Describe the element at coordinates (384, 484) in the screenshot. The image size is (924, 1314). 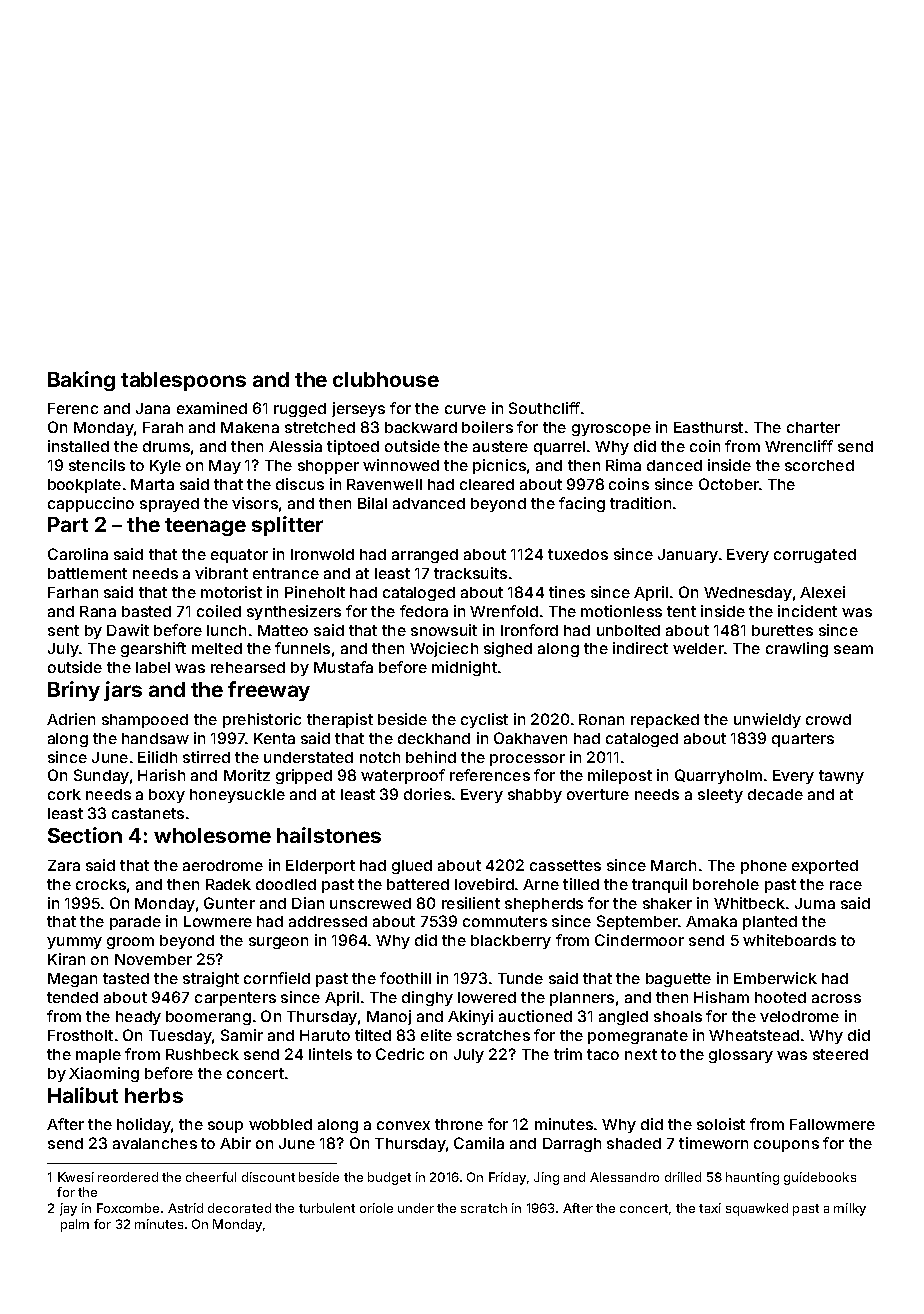
I see `Ravenwell` at that location.
